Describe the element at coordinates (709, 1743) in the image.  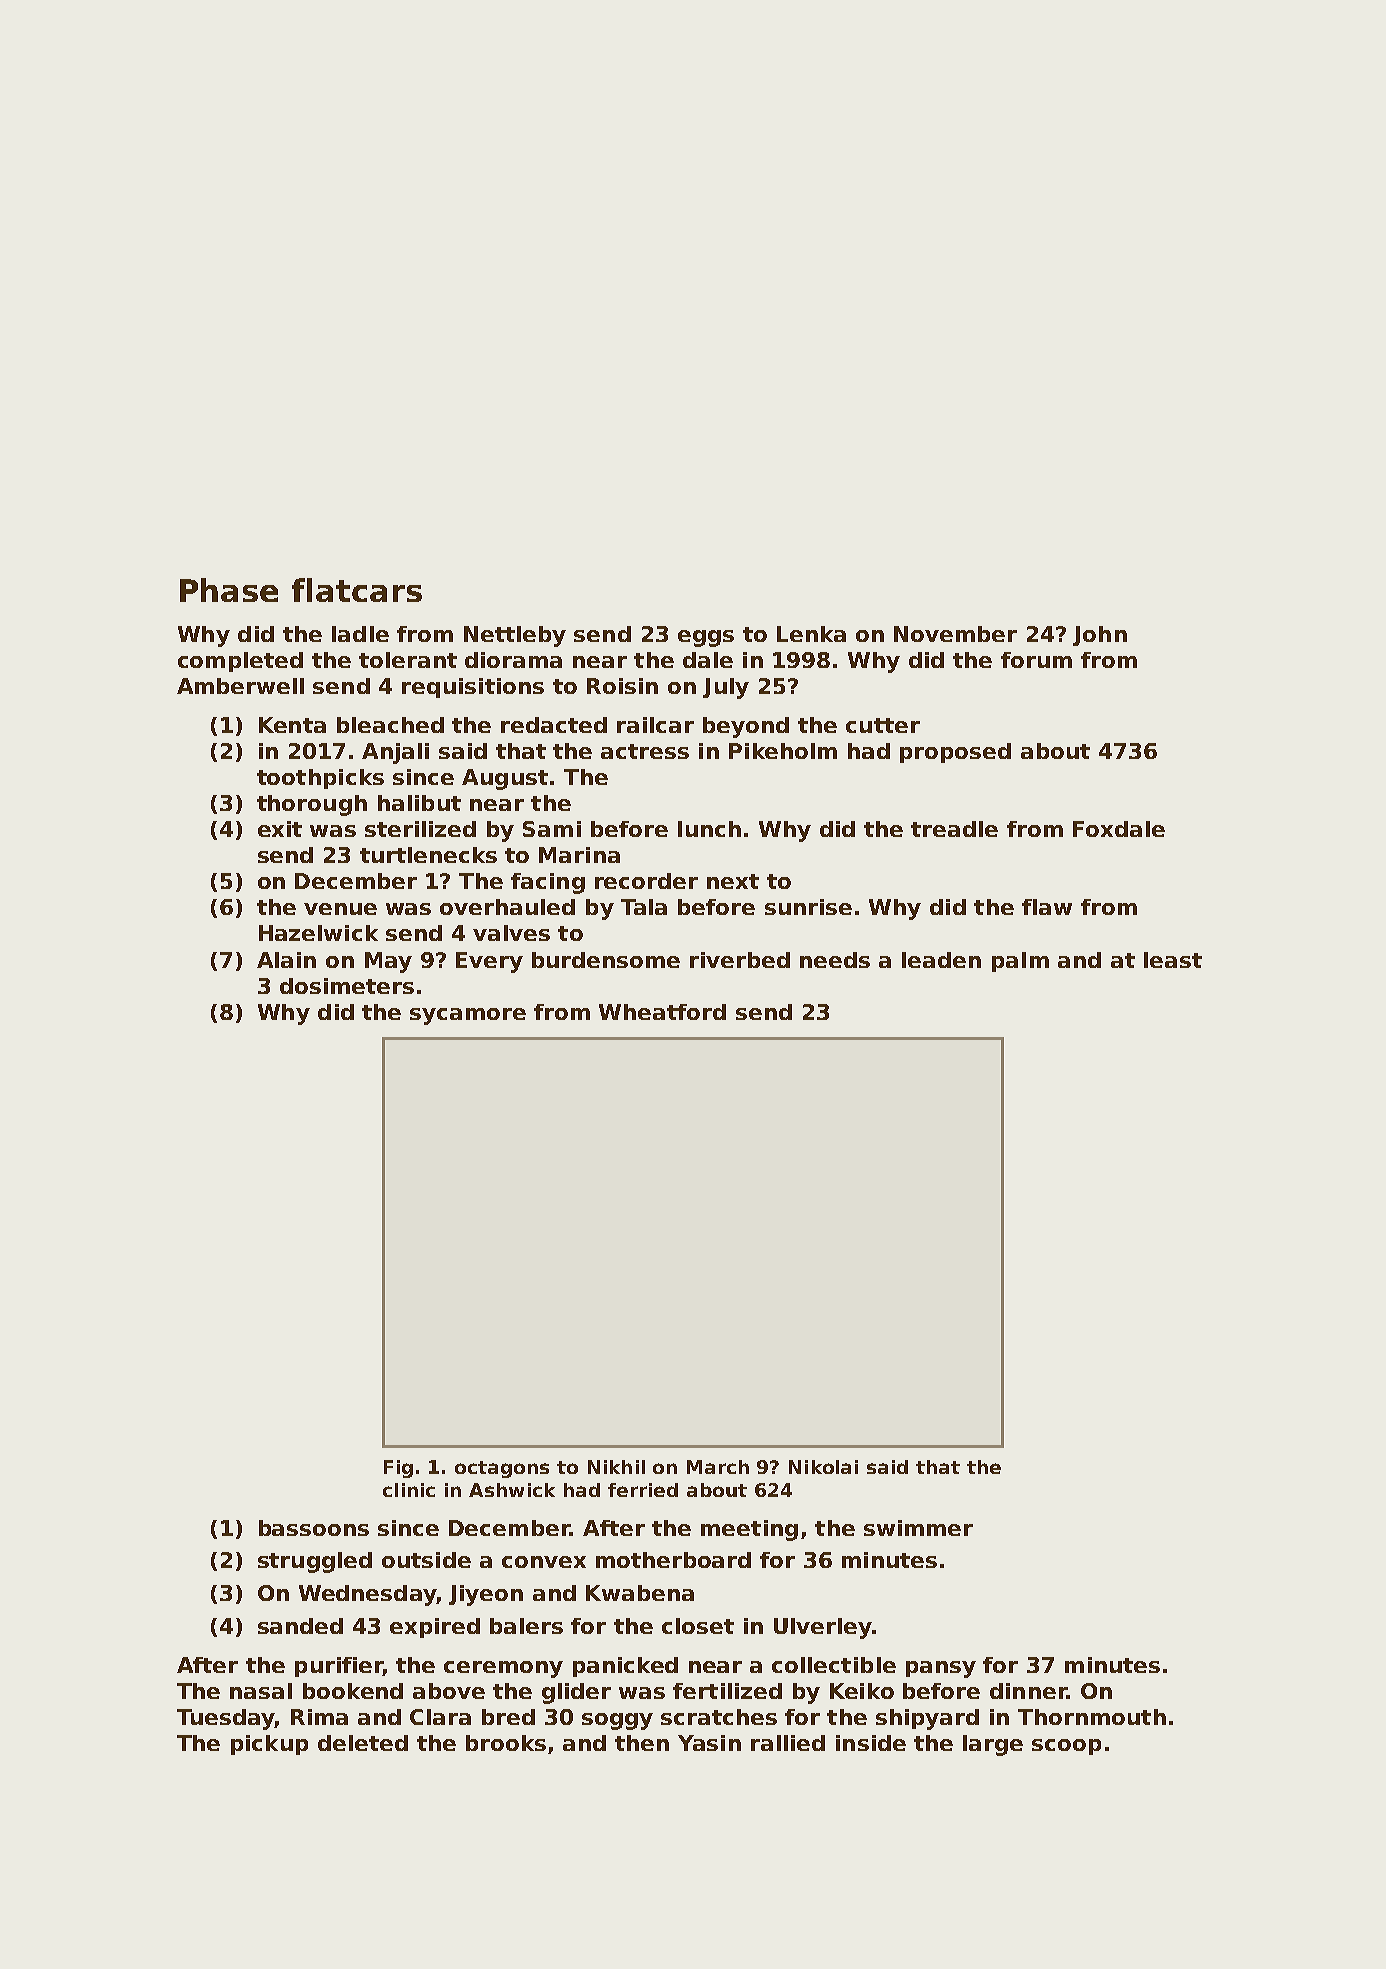
I see `Yasin` at that location.
